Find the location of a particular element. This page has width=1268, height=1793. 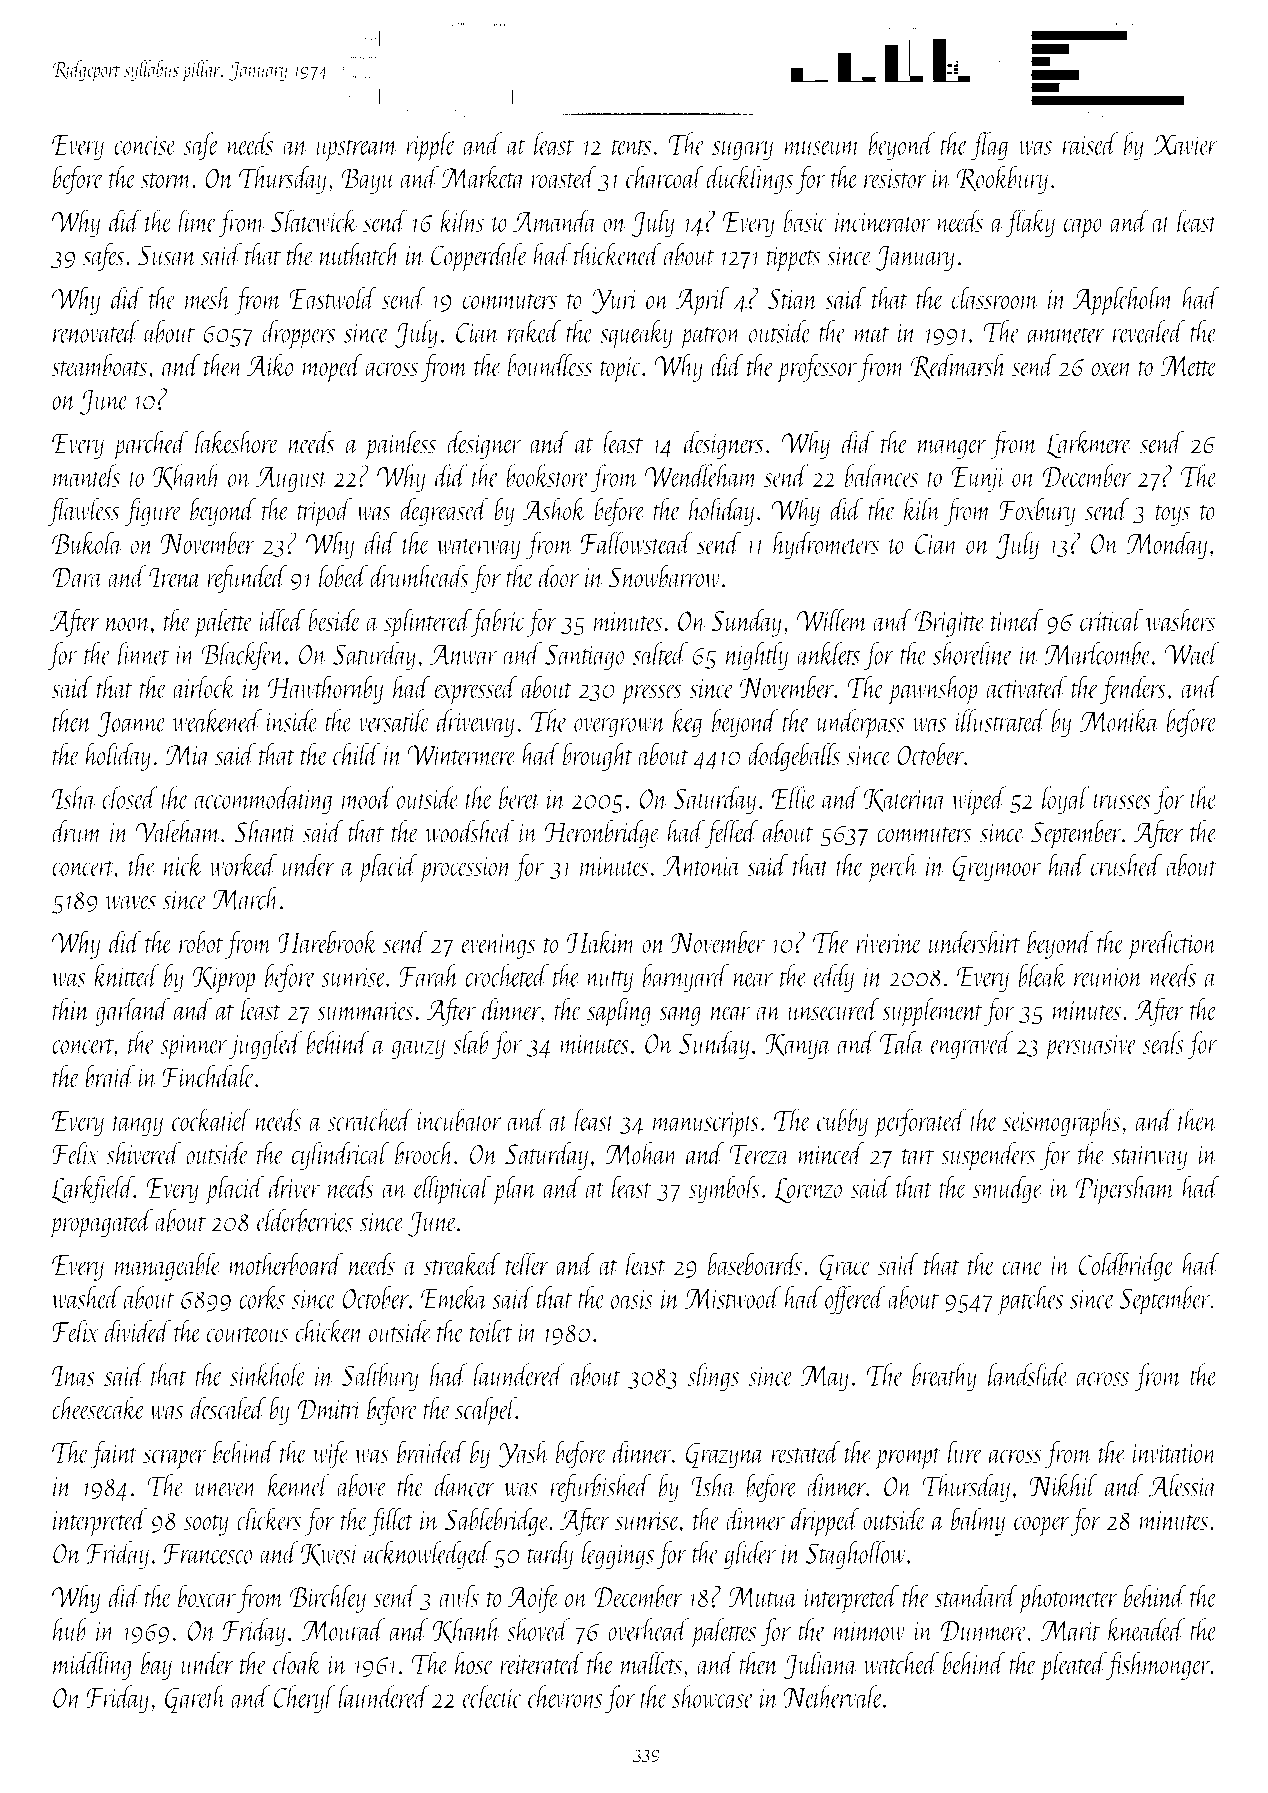

Alessia is located at coordinates (1183, 1485).
